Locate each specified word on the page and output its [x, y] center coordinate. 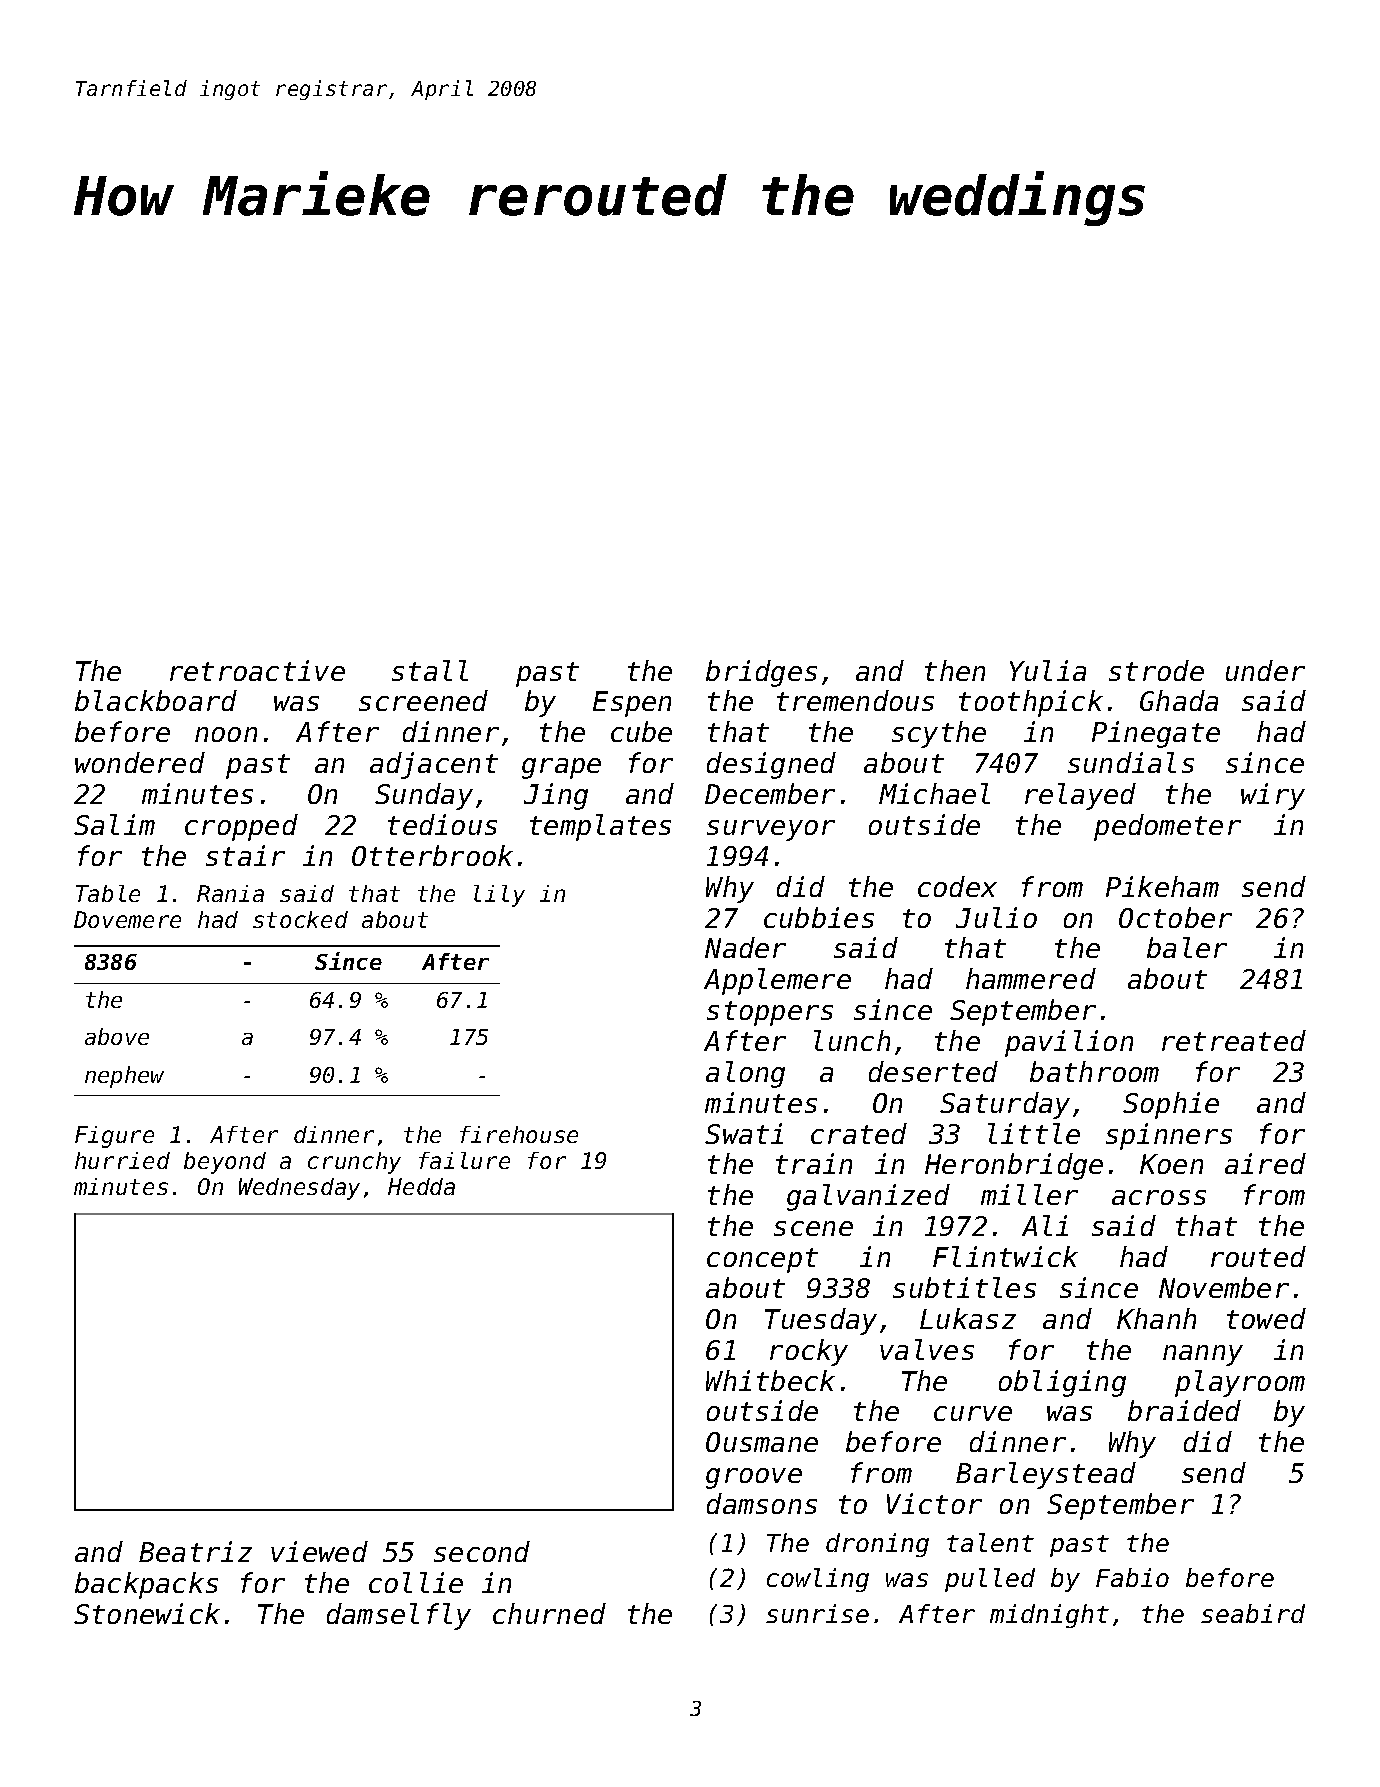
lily [499, 896]
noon [226, 734]
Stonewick [147, 1613]
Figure [114, 1137]
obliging [1062, 1383]
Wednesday [299, 1189]
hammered [1031, 978]
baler [1187, 947]
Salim [114, 824]
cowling [818, 1580]
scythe [939, 734]
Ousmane [762, 1442]
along [745, 1074]
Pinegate [1156, 734]
